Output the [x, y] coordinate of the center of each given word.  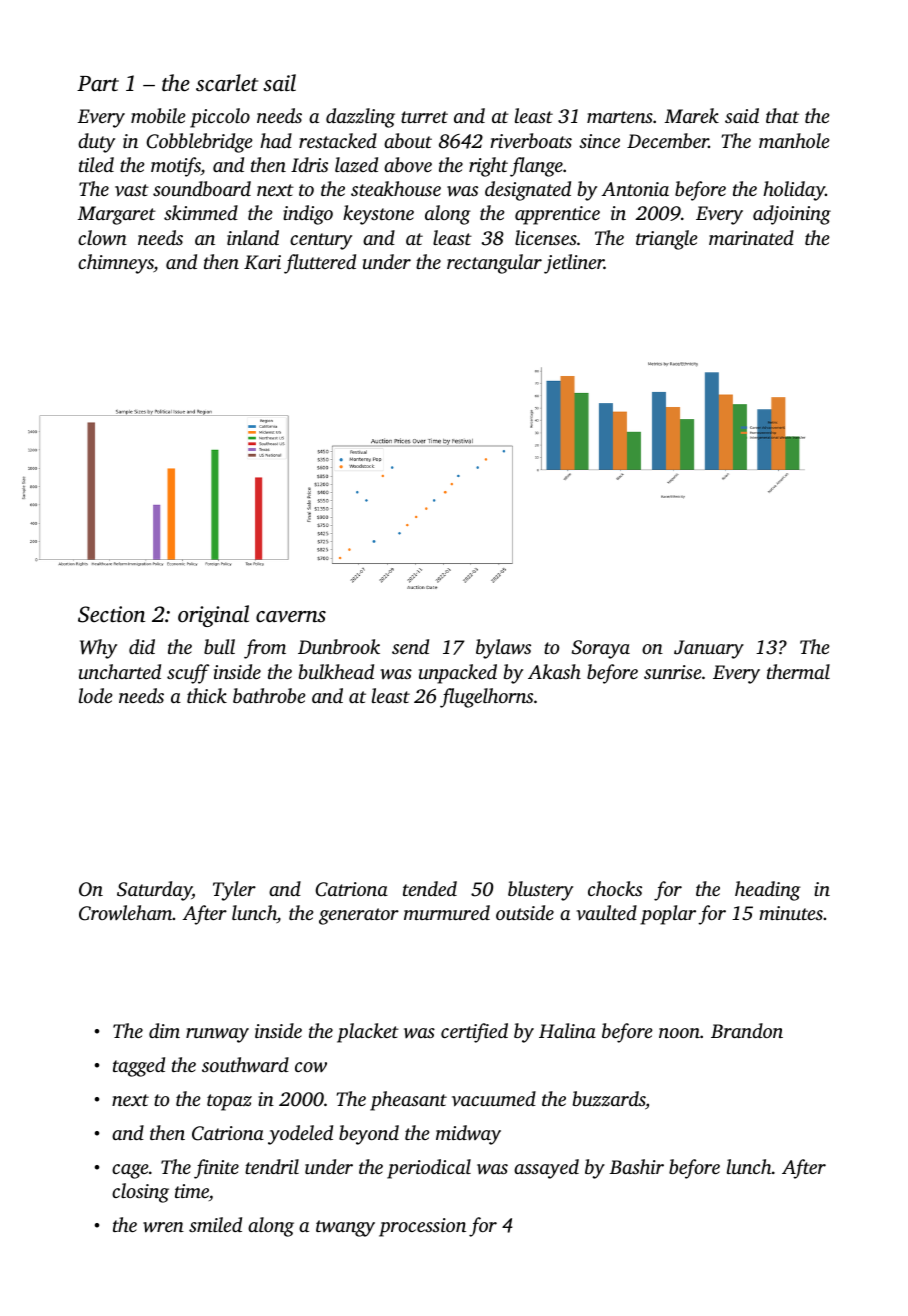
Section [111, 614]
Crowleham [126, 913]
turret [424, 117]
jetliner [574, 264]
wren [163, 1227]
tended [430, 888]
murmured [447, 912]
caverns [291, 617]
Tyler [234, 891]
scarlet [227, 83]
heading [768, 891]
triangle [667, 240]
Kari [262, 262]
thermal [798, 671]
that [782, 115]
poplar [668, 915]
